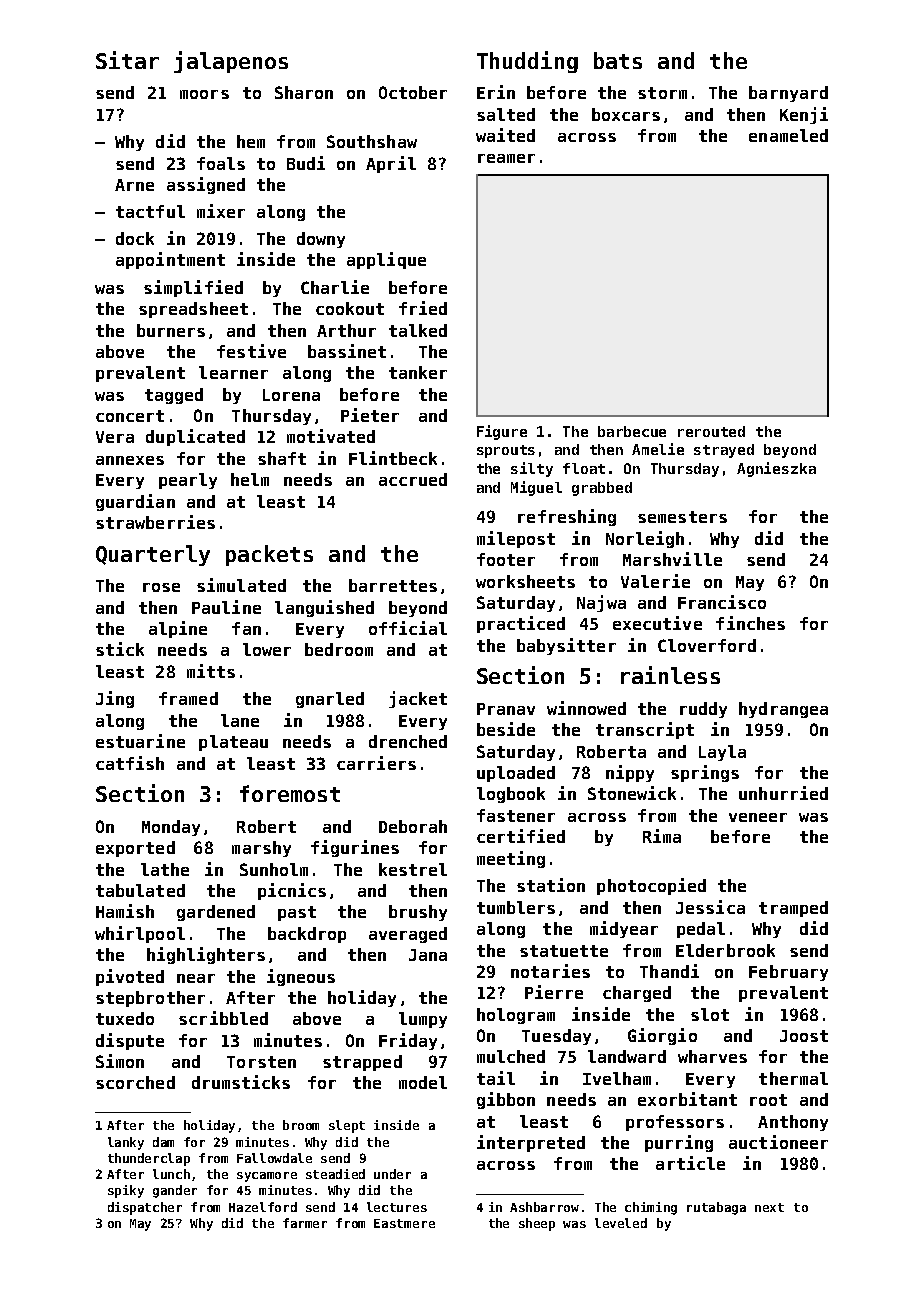  What do you see at coordinates (171, 828) in the screenshot?
I see `Monday` at bounding box center [171, 828].
